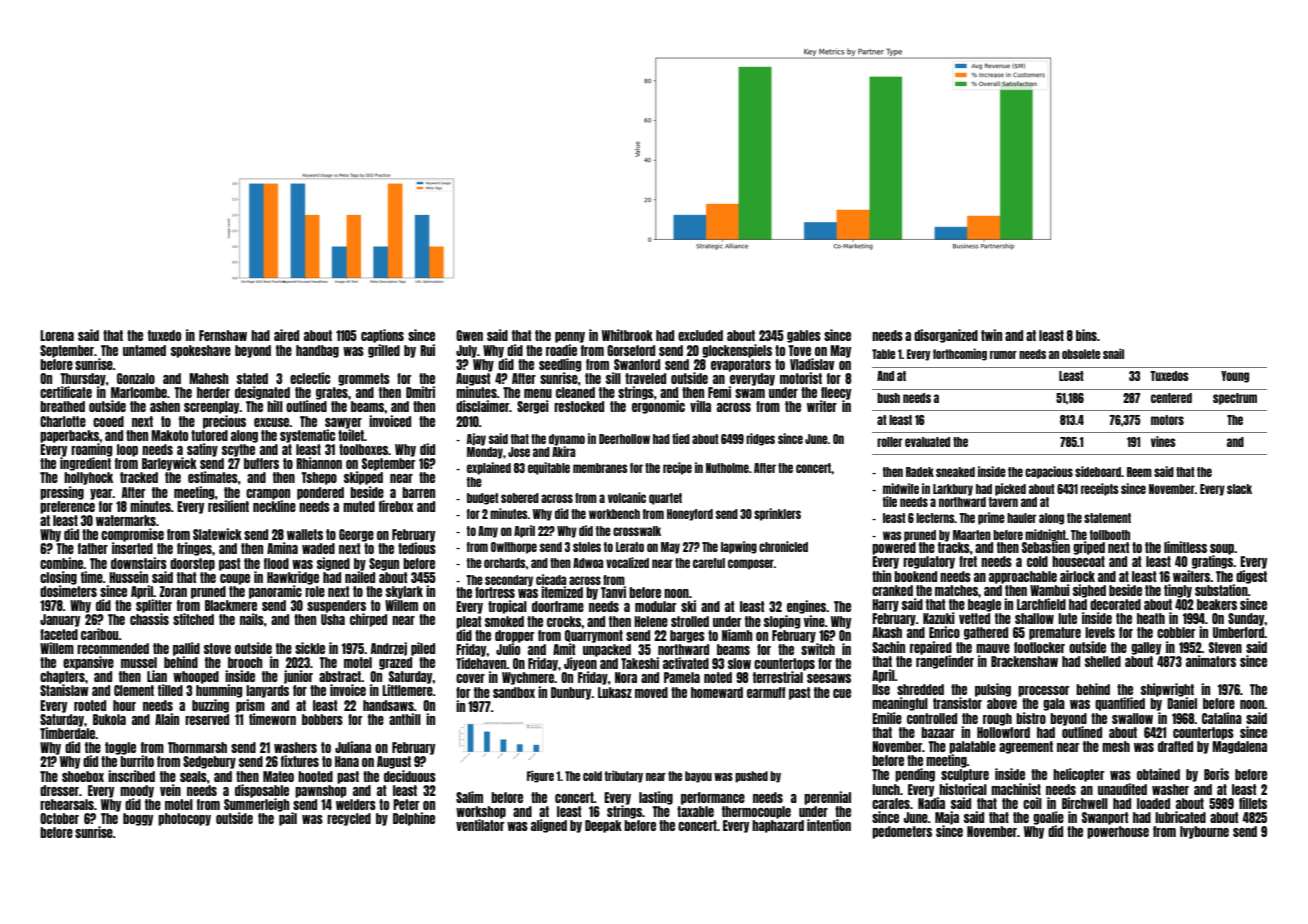 This page has height=924, width=1308. Describe the element at coordinates (1167, 420) in the page. I see `motors` at that location.
